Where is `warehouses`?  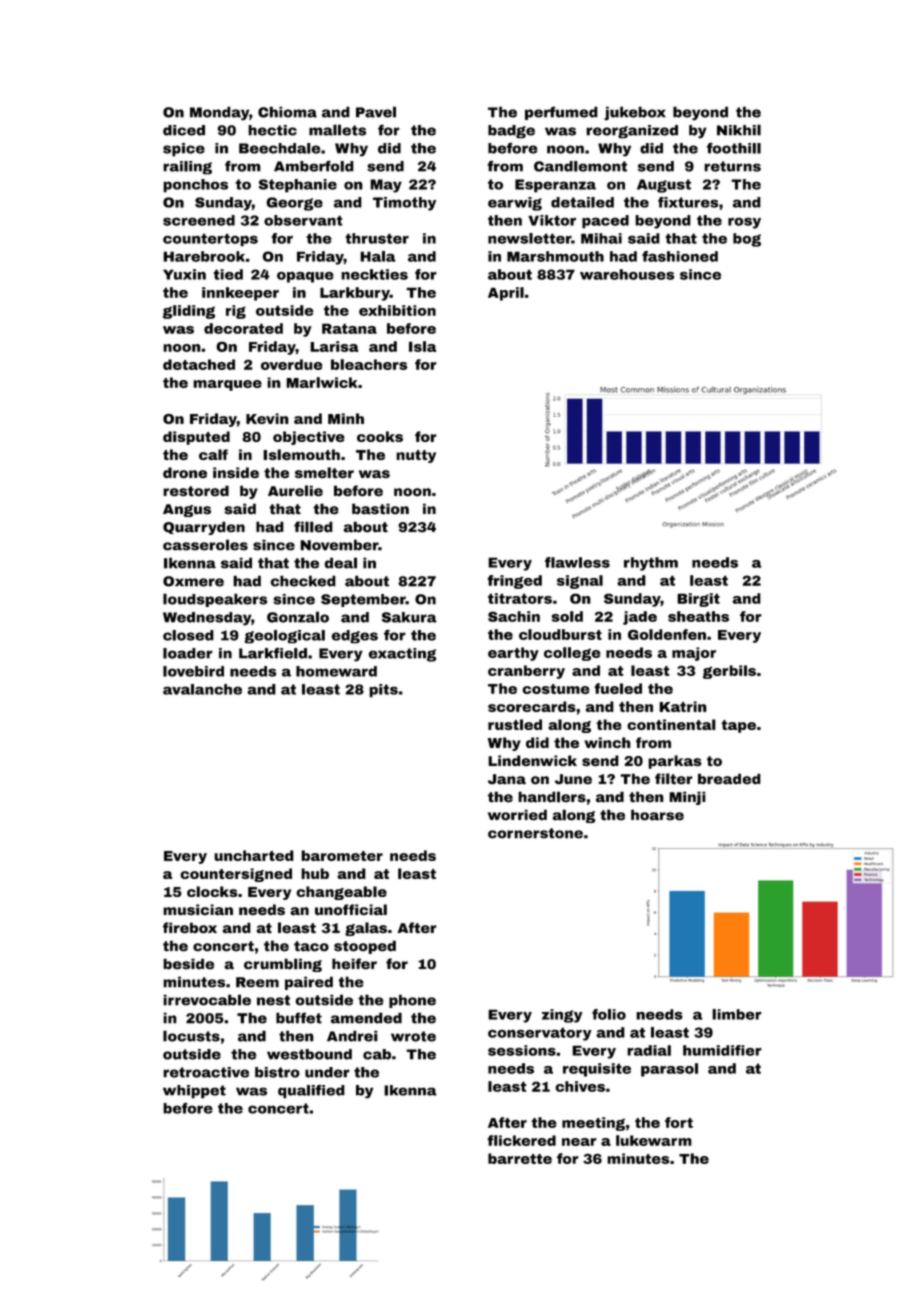
warehouses is located at coordinates (627, 274).
